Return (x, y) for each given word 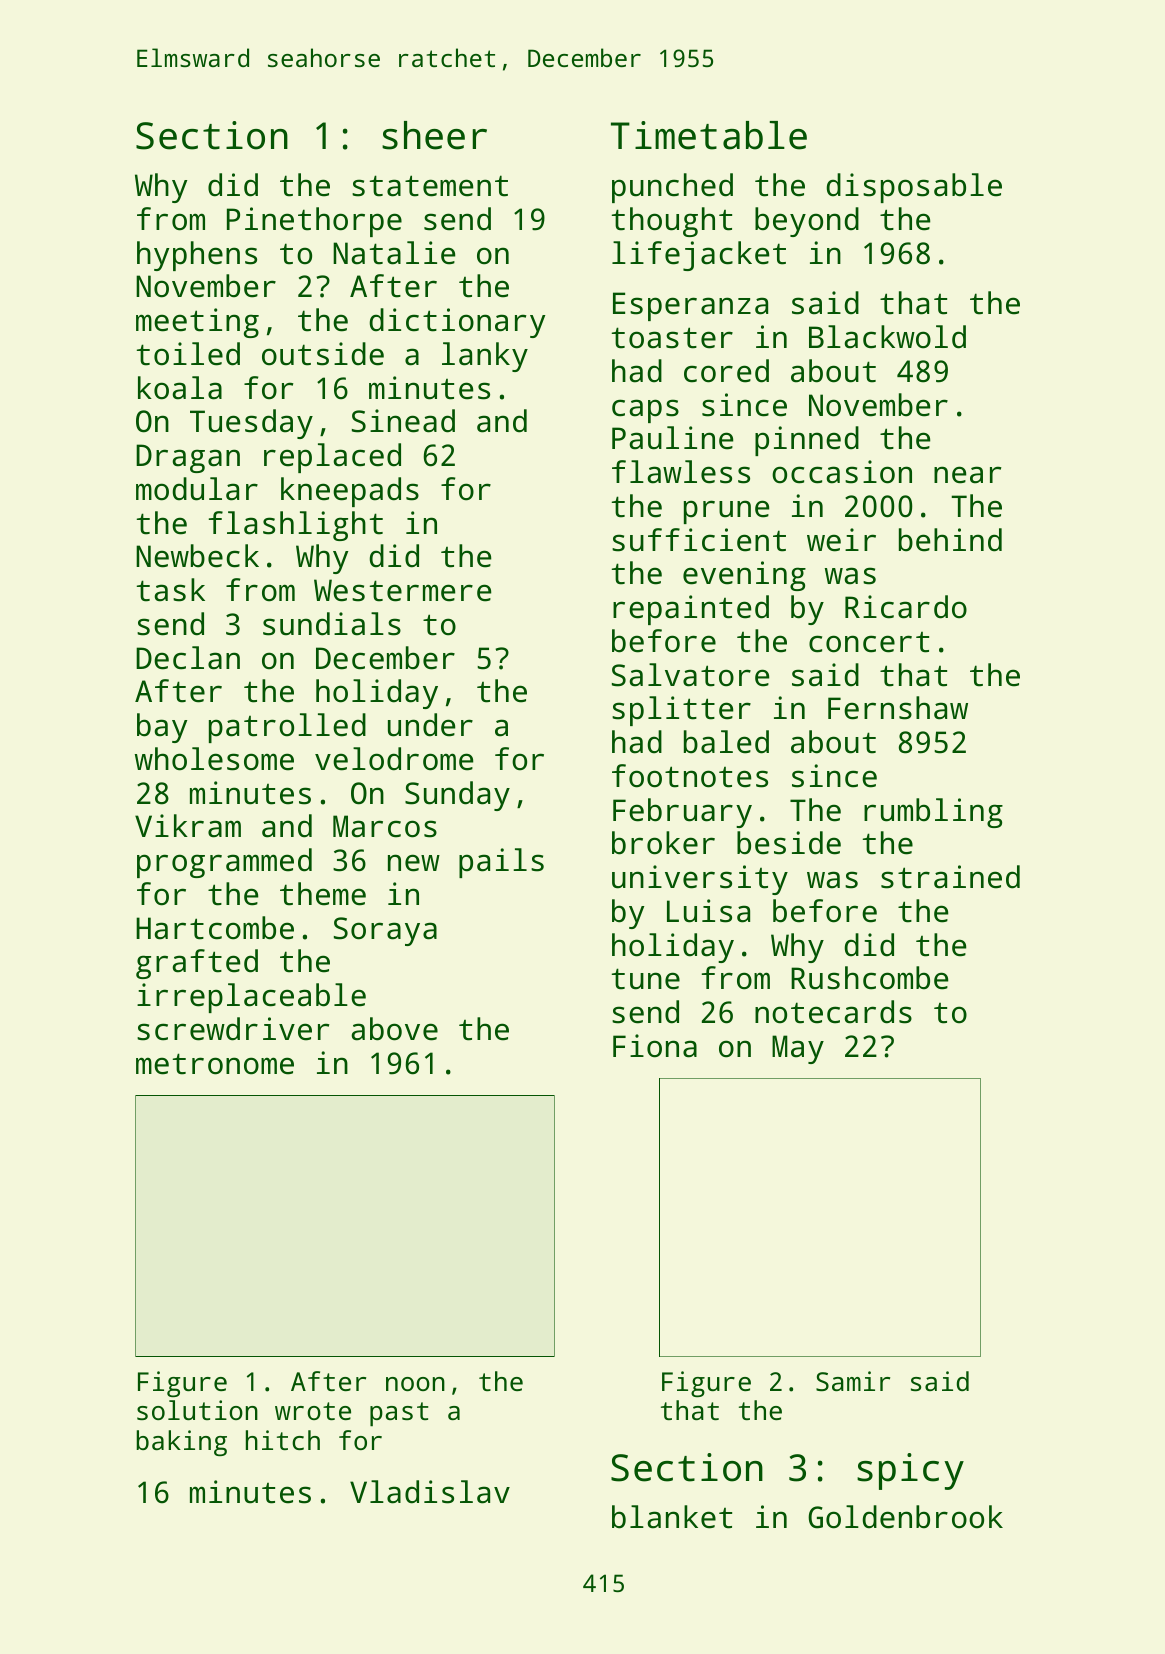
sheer (434, 135)
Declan (188, 658)
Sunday (457, 796)
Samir (853, 1381)
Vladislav (430, 1492)
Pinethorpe (314, 222)
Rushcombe (869, 978)
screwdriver (233, 1029)
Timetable (709, 135)
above (394, 1029)
